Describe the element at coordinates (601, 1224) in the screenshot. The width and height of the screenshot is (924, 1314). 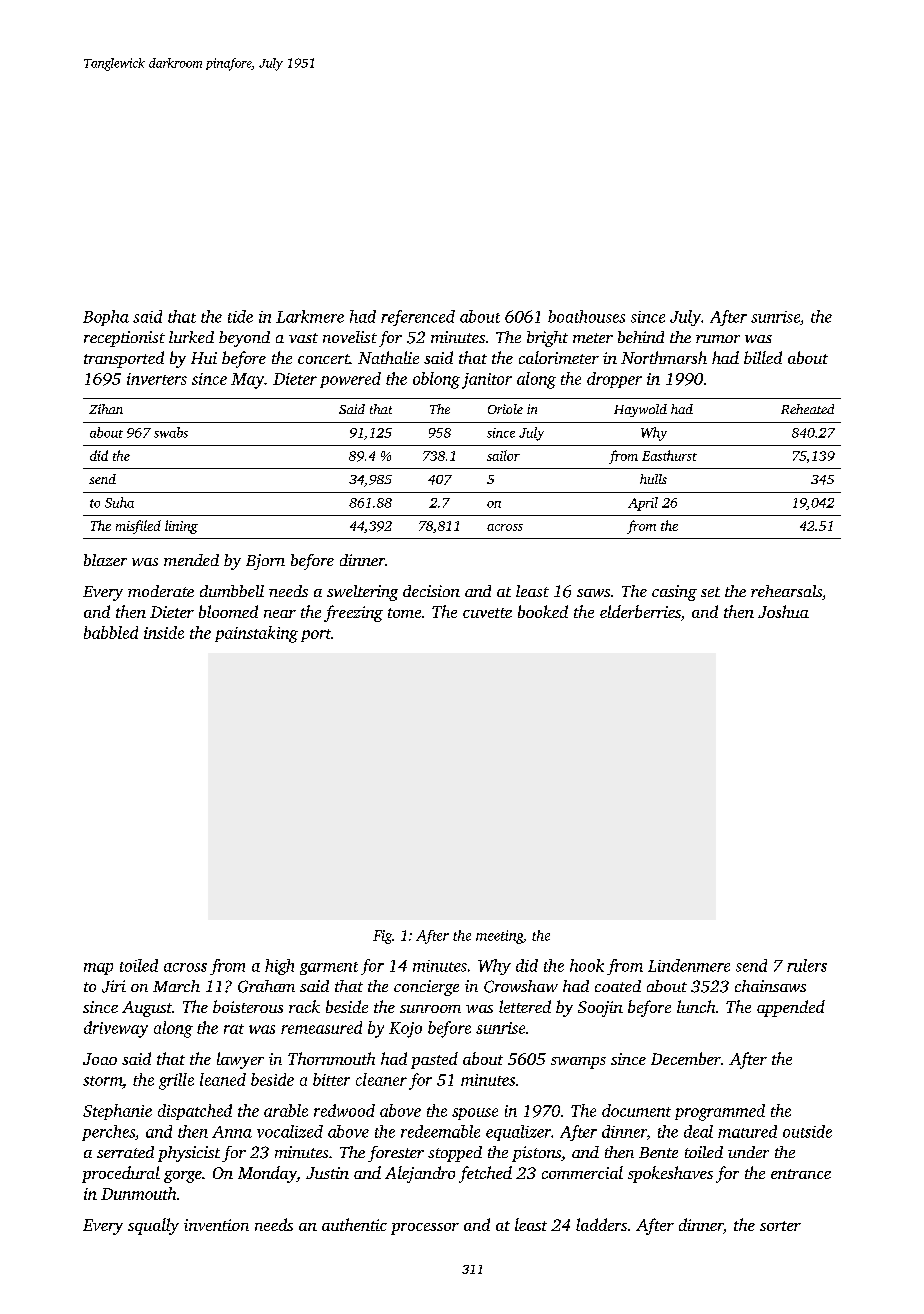
I see `ladders` at that location.
